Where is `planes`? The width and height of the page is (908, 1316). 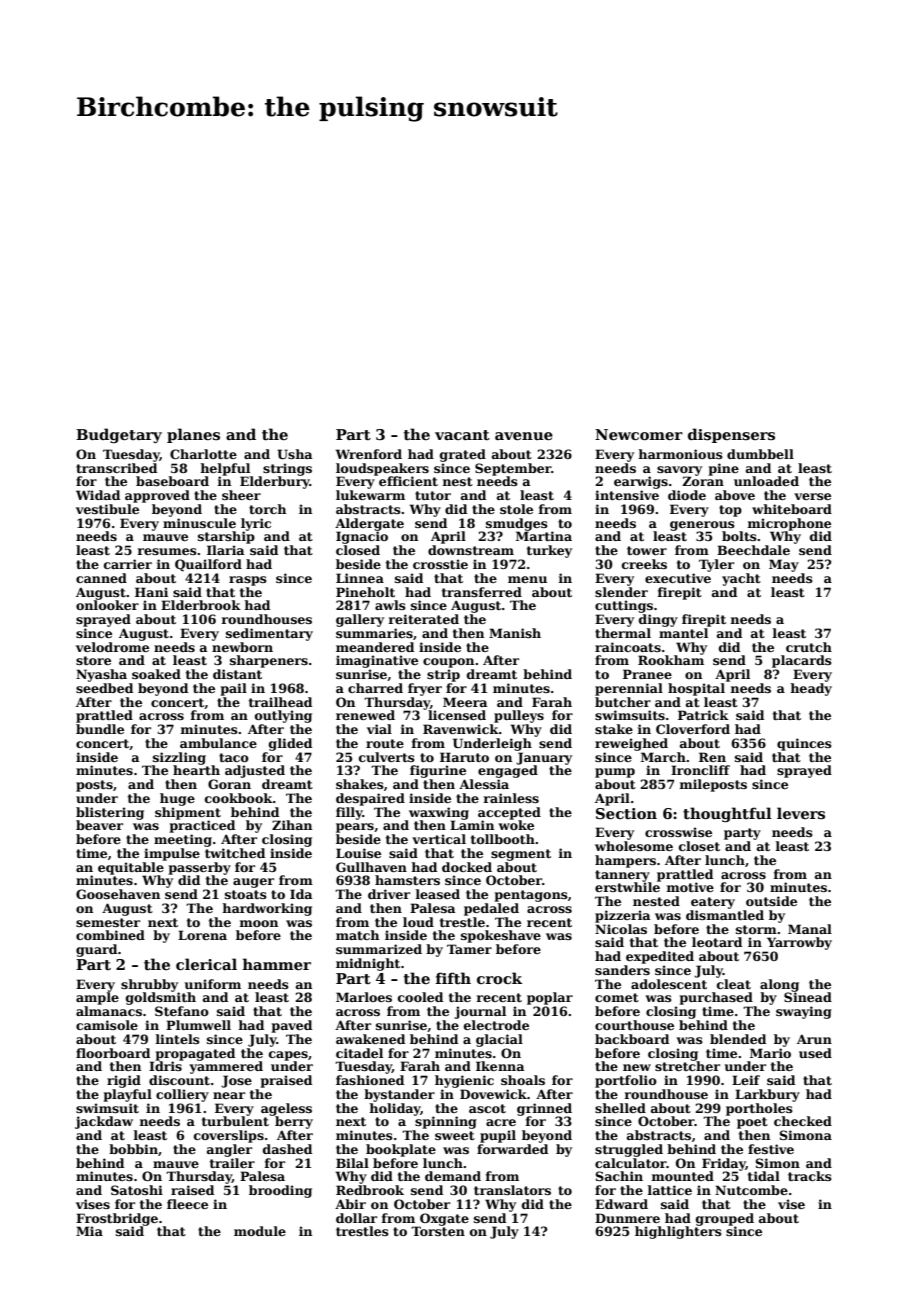
planes is located at coordinates (193, 435).
